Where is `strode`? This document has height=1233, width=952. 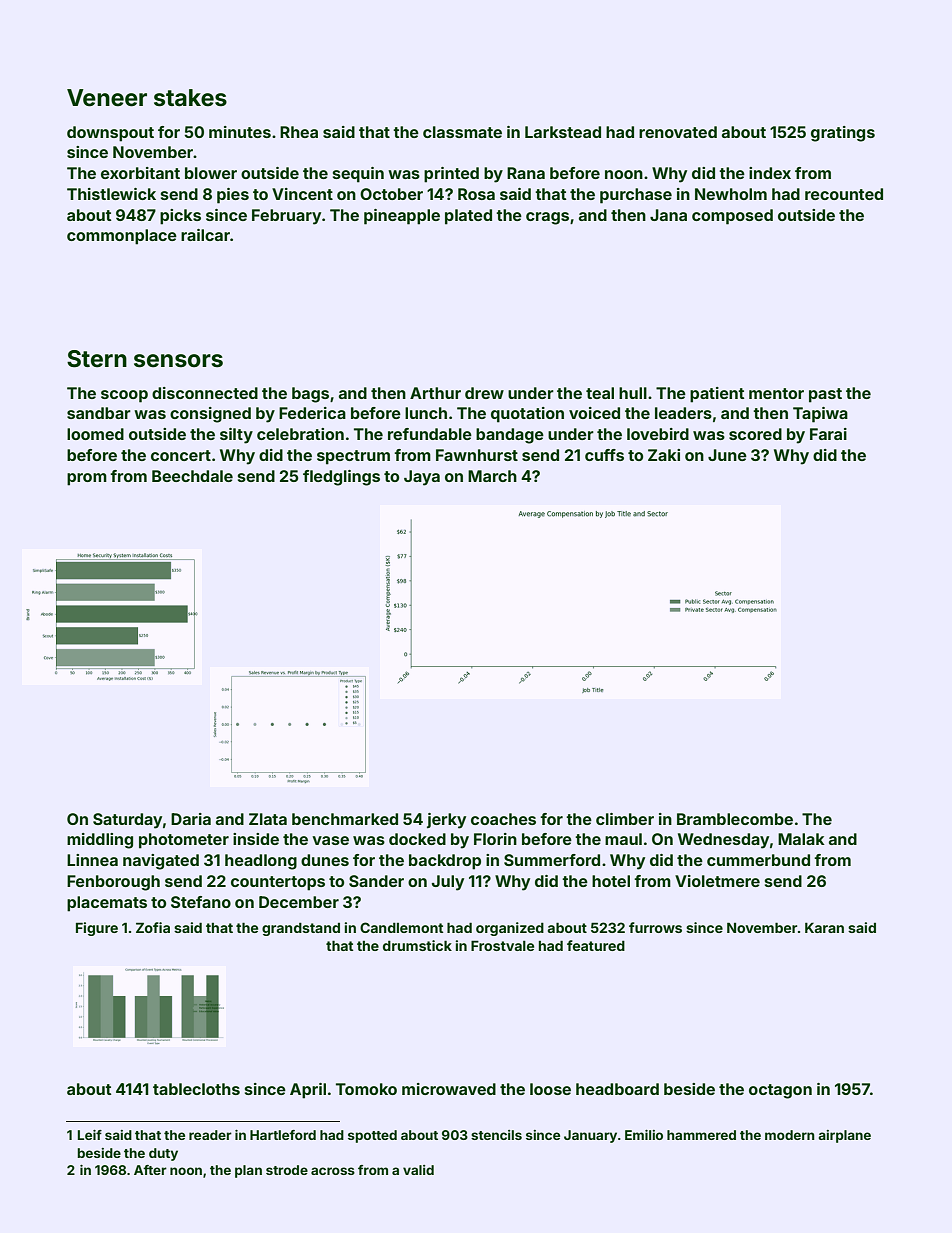
strode is located at coordinates (287, 1170).
